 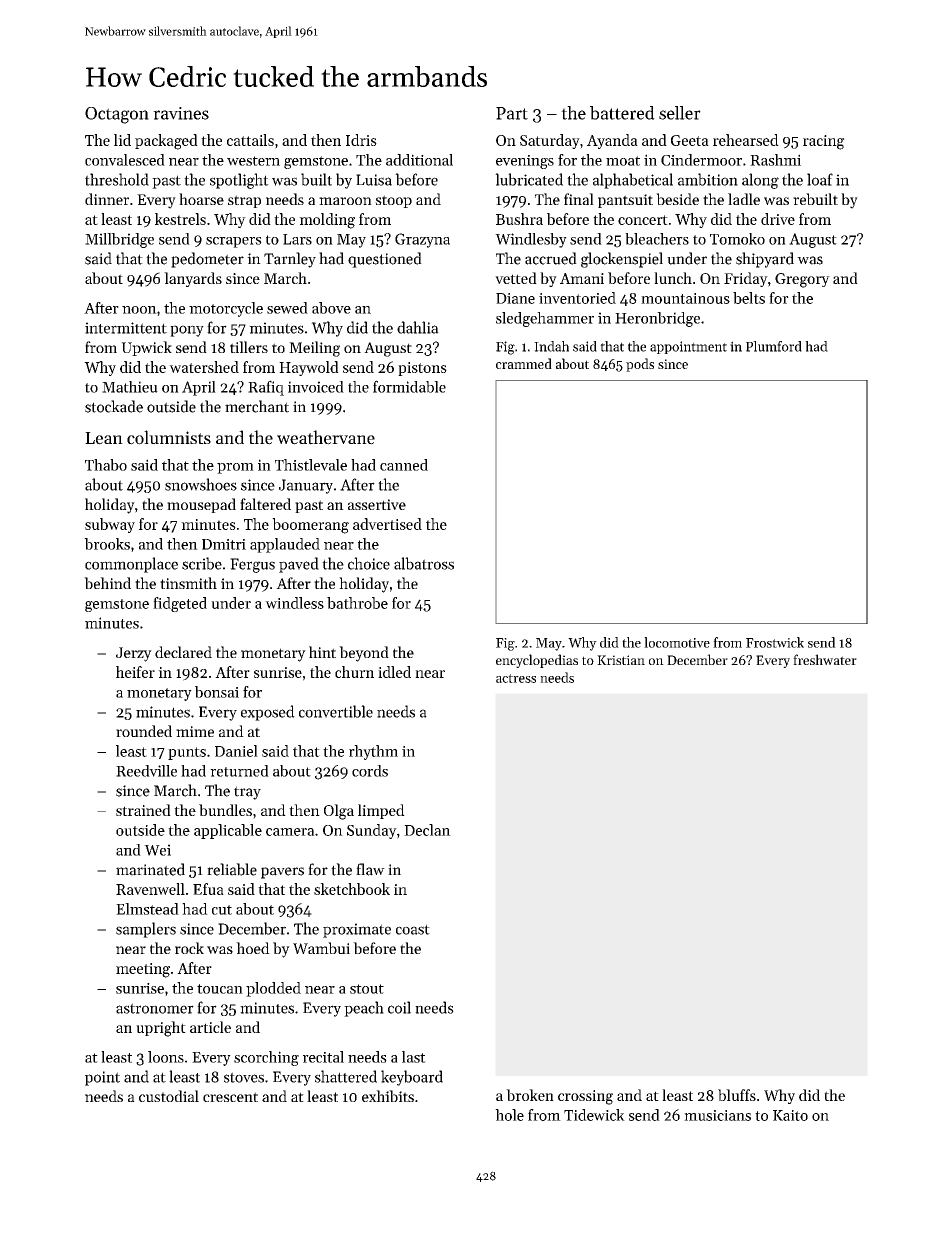 What do you see at coordinates (820, 179) in the screenshot?
I see `loaf` at bounding box center [820, 179].
